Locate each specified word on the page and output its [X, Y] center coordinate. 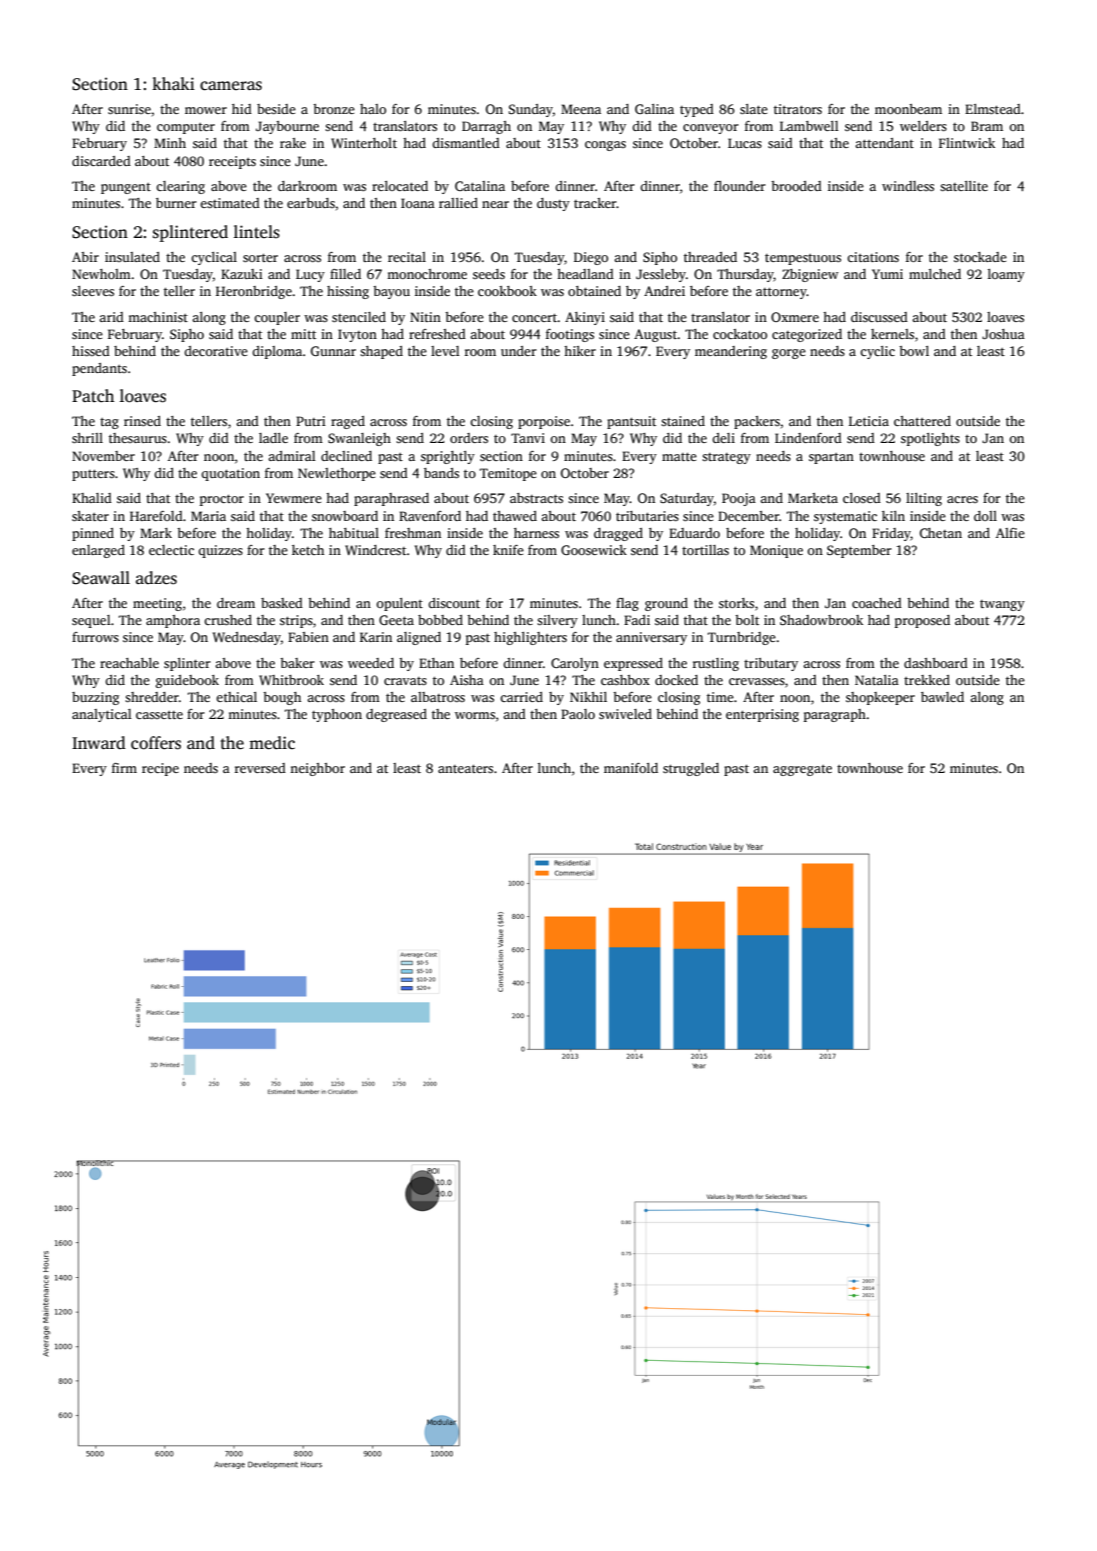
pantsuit [631, 422]
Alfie [1010, 533]
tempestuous [803, 259]
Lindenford [808, 438]
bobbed [440, 620]
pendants [99, 369]
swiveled [625, 714]
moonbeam [908, 109]
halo [373, 109]
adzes [156, 578]
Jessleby [661, 275]
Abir [85, 257]
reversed [260, 768]
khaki [173, 83]
